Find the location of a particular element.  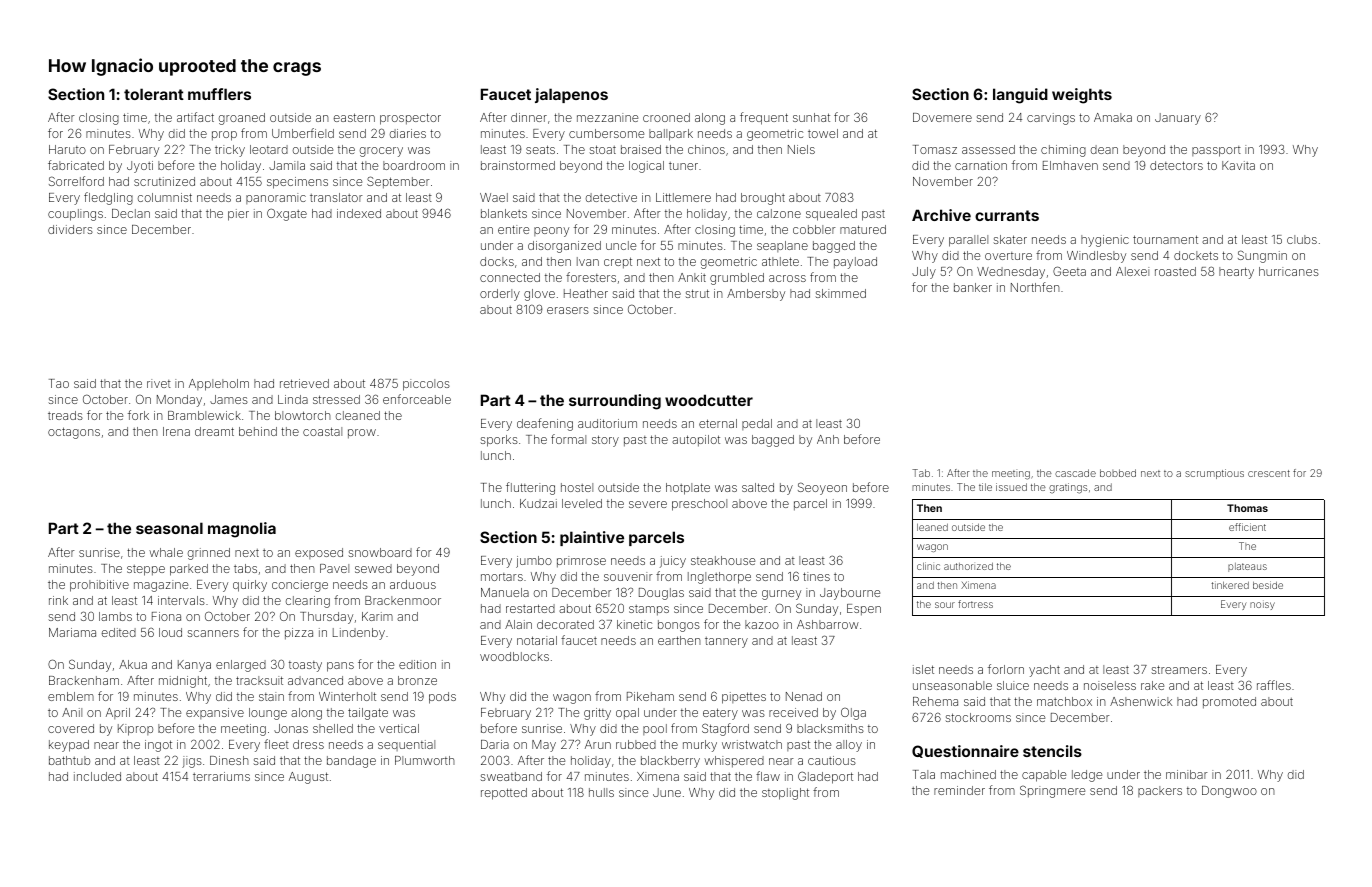

weights is located at coordinates (1082, 96).
